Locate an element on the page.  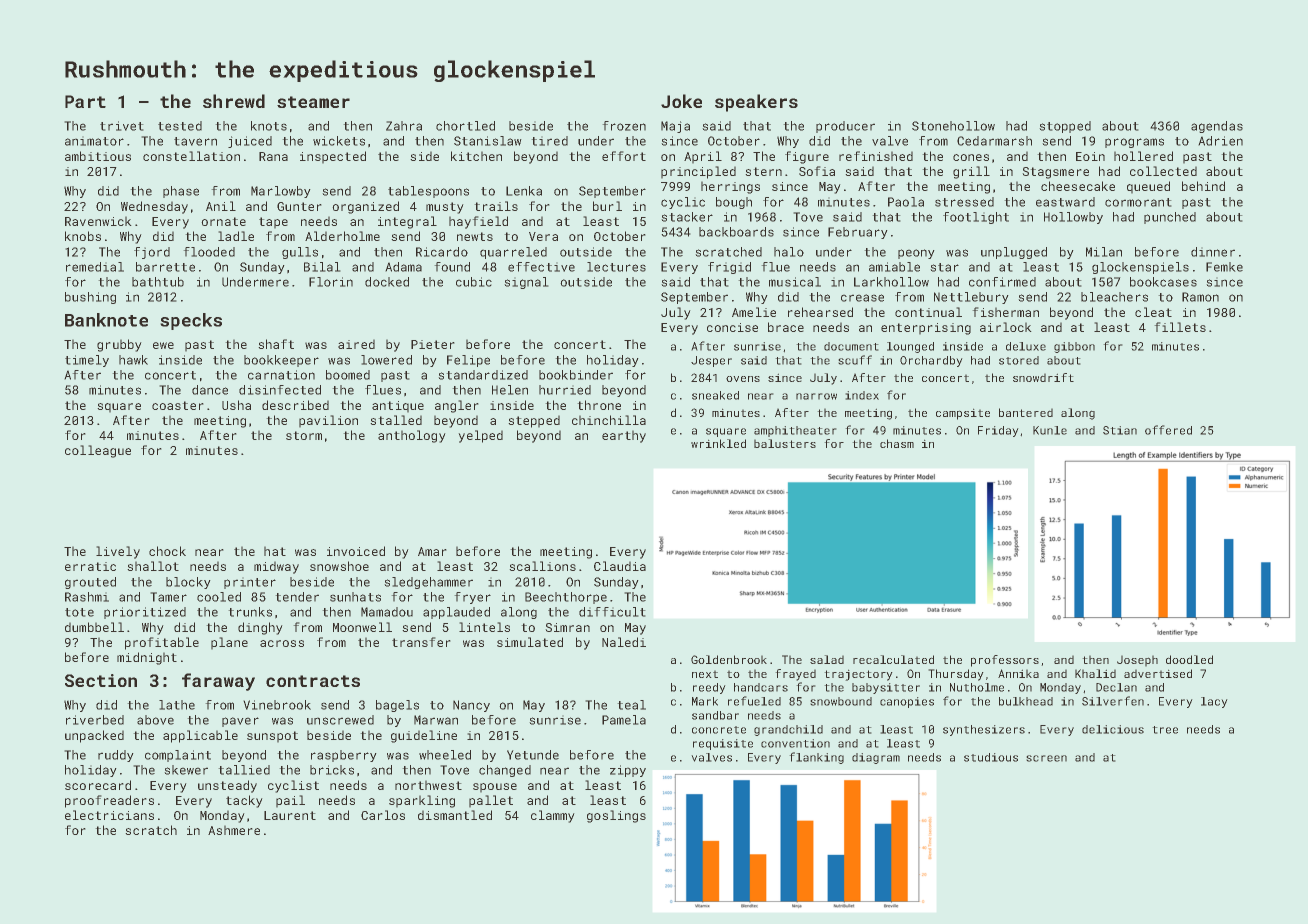
raspberry is located at coordinates (344, 756).
